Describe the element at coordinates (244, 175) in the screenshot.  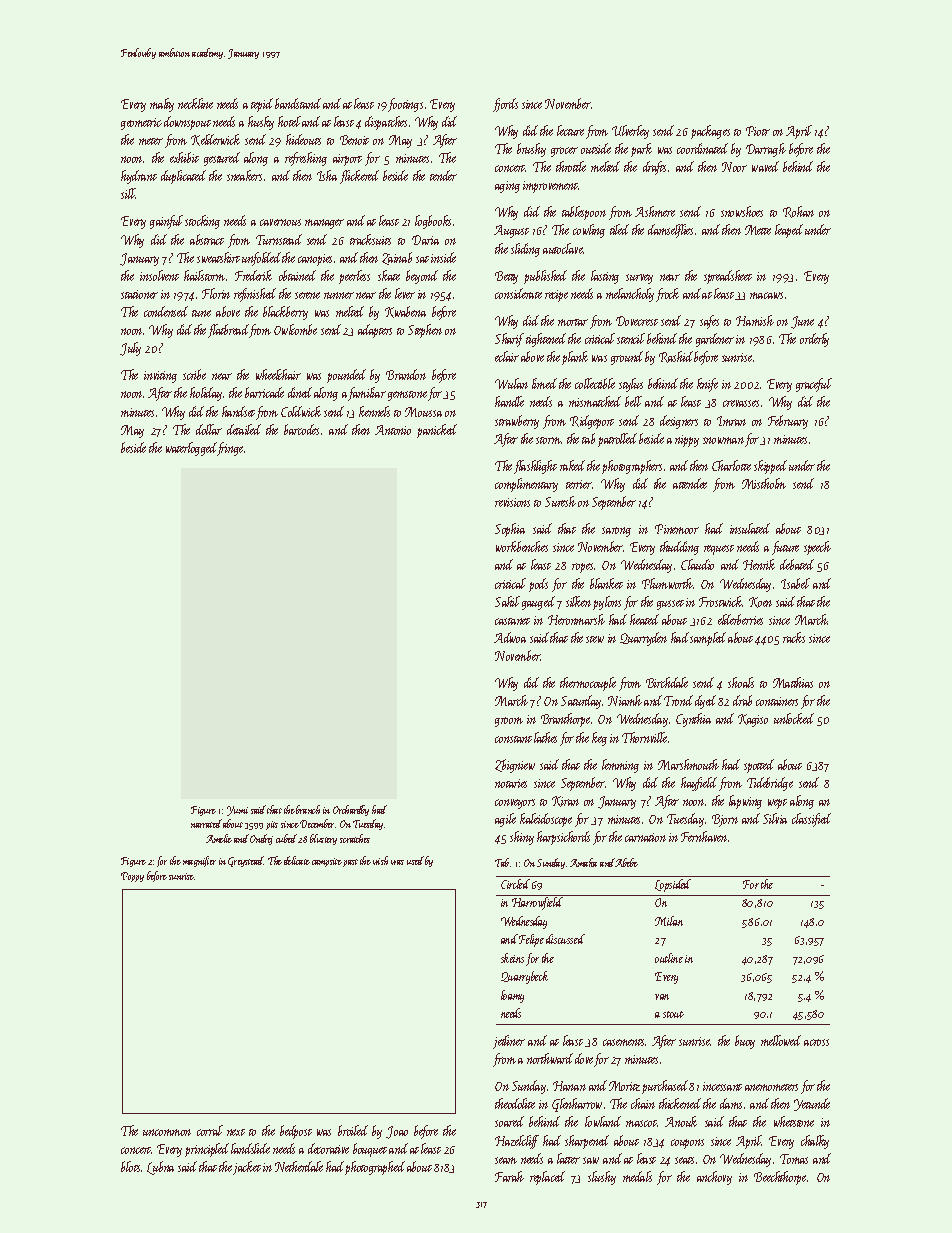
I see `sneakers` at that location.
